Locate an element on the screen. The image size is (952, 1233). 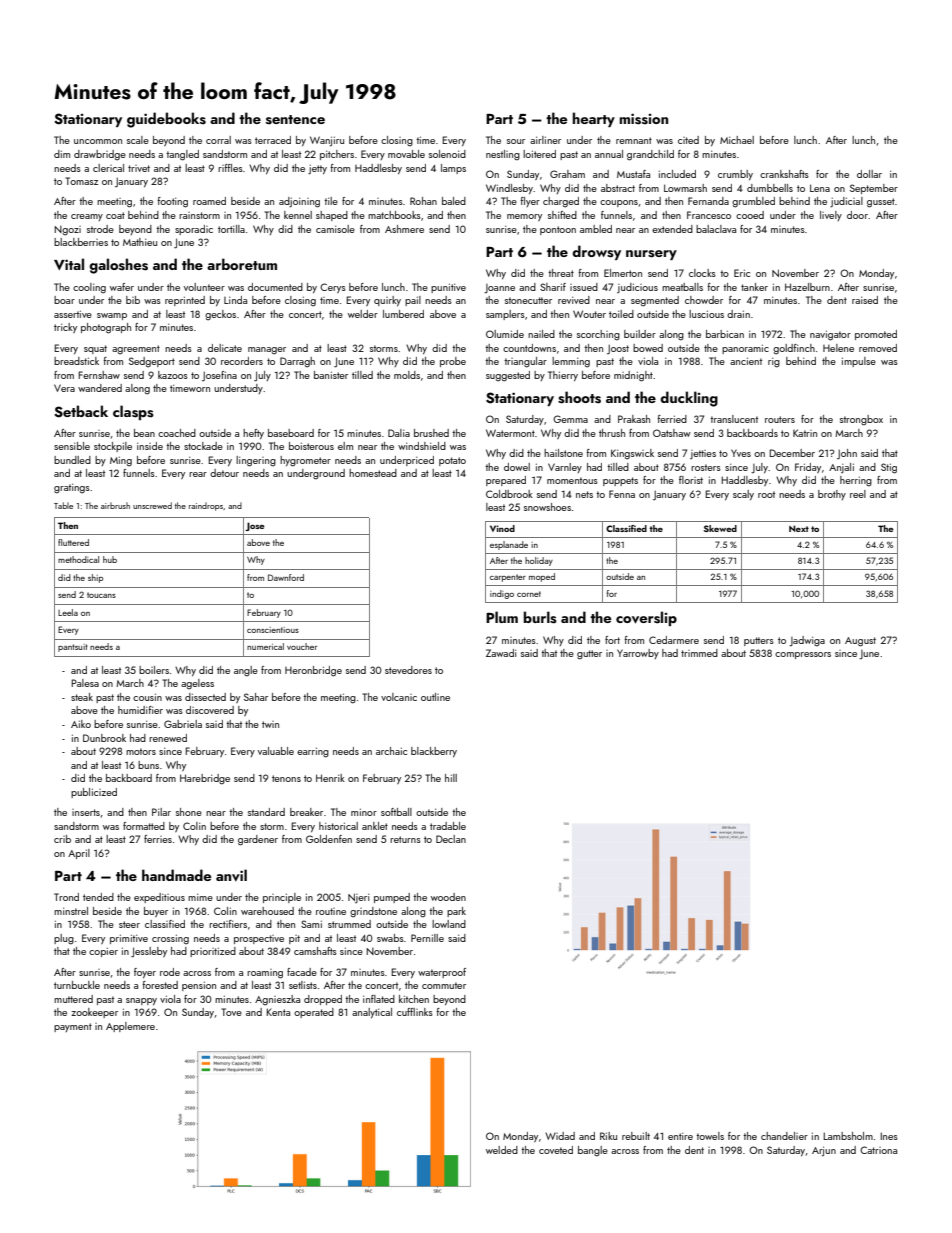
momentous is located at coordinates (572, 480).
